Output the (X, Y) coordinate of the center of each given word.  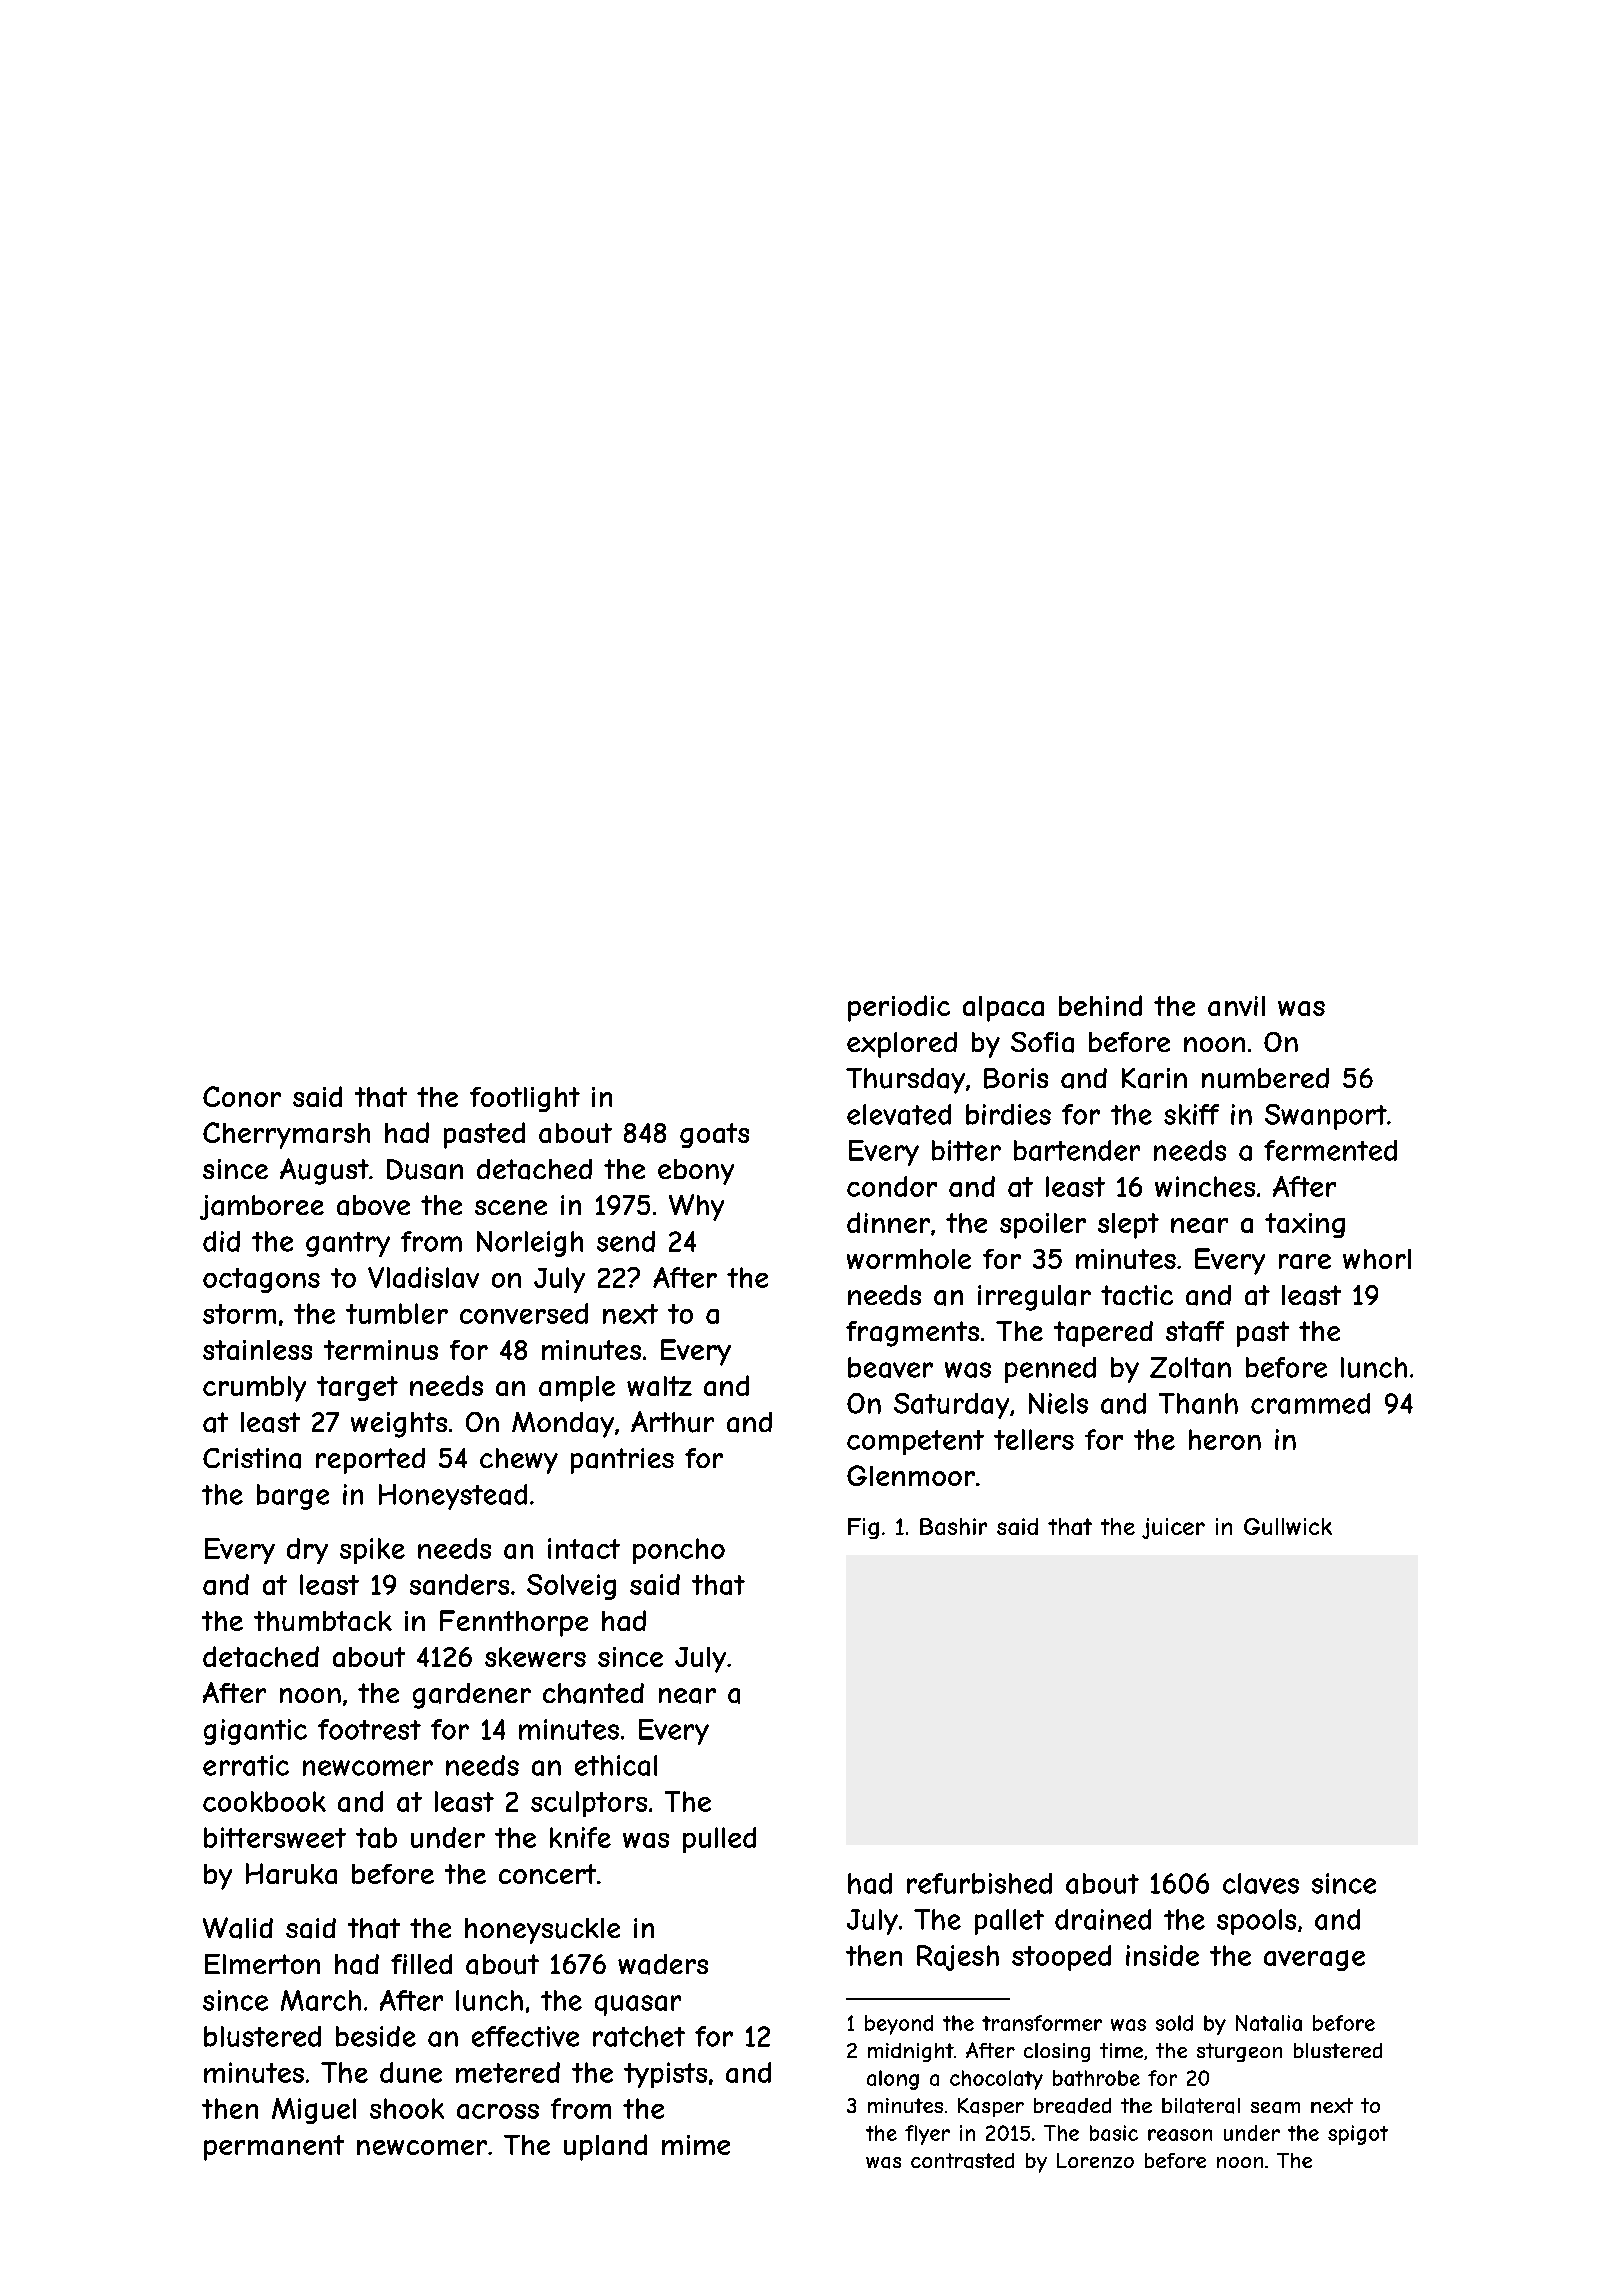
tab (376, 1837)
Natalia (1269, 2023)
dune (411, 2072)
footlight (525, 1099)
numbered (1265, 1078)
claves (1261, 1883)
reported (370, 1461)
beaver (890, 1367)
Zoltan (1190, 1367)
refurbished (979, 1883)
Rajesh (958, 1958)
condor (892, 1186)
